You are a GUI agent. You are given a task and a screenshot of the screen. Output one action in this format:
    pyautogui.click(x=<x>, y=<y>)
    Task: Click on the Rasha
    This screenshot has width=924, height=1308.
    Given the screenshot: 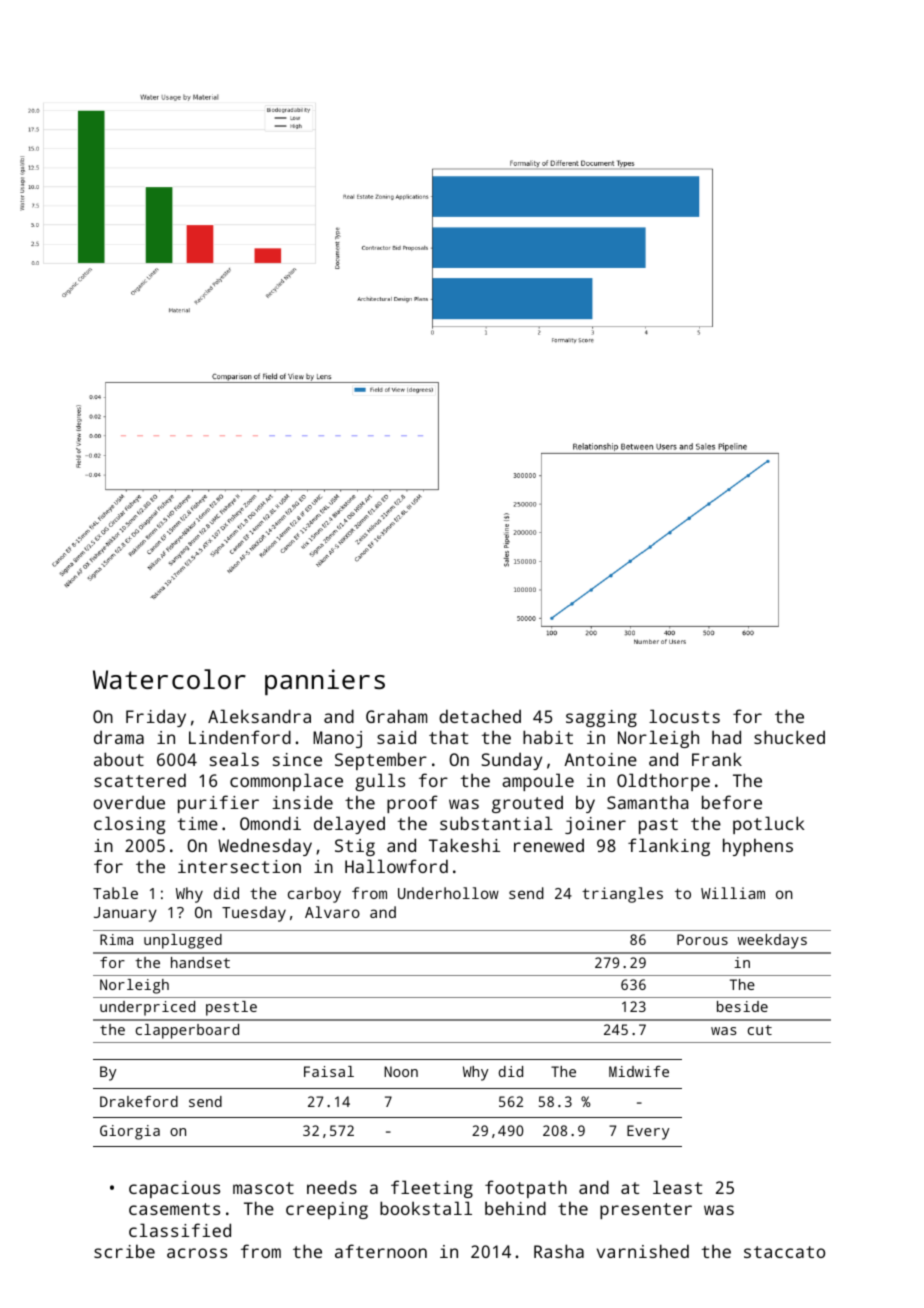 What is the action you would take?
    pyautogui.click(x=559, y=1251)
